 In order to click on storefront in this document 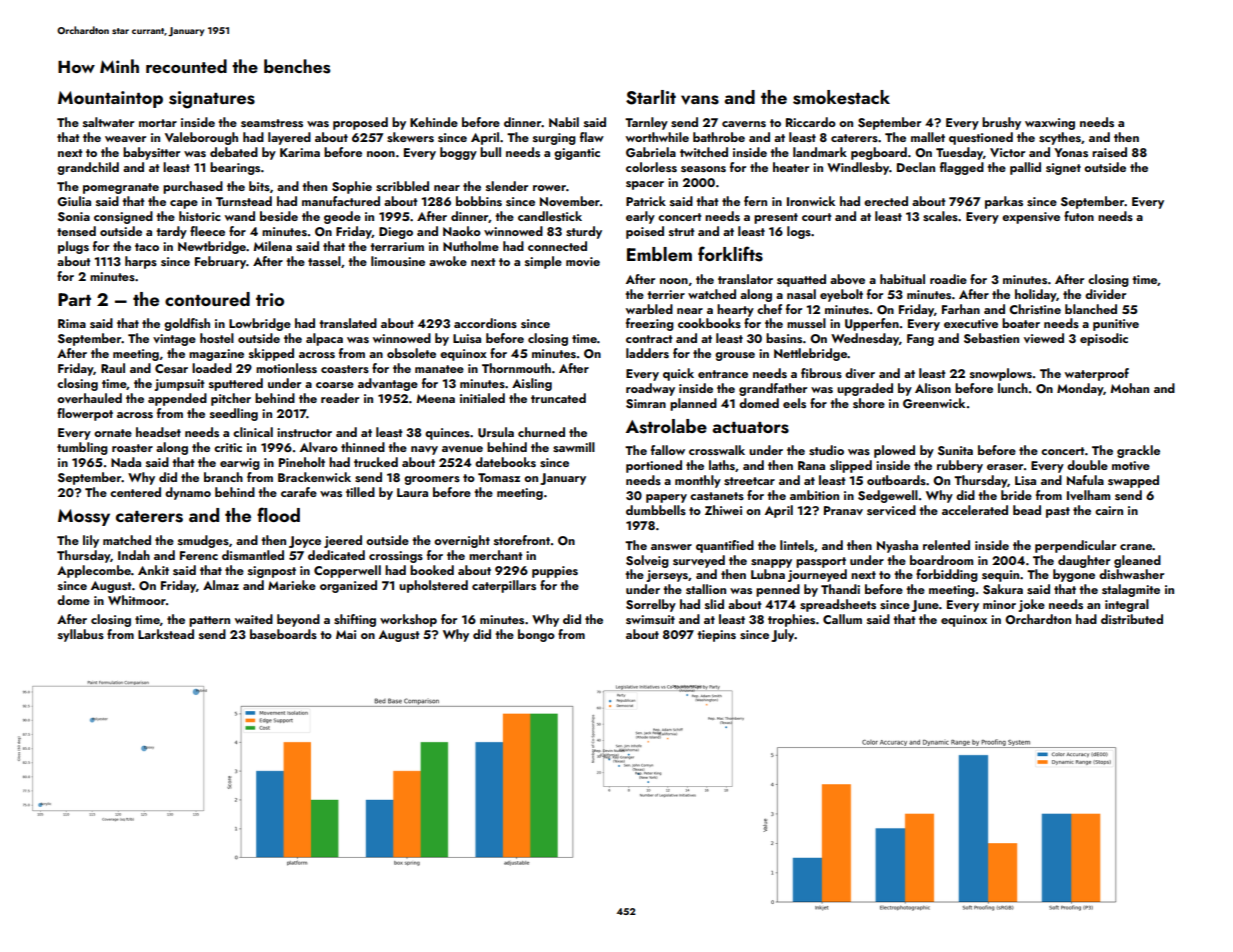, I will do `click(522, 540)`.
